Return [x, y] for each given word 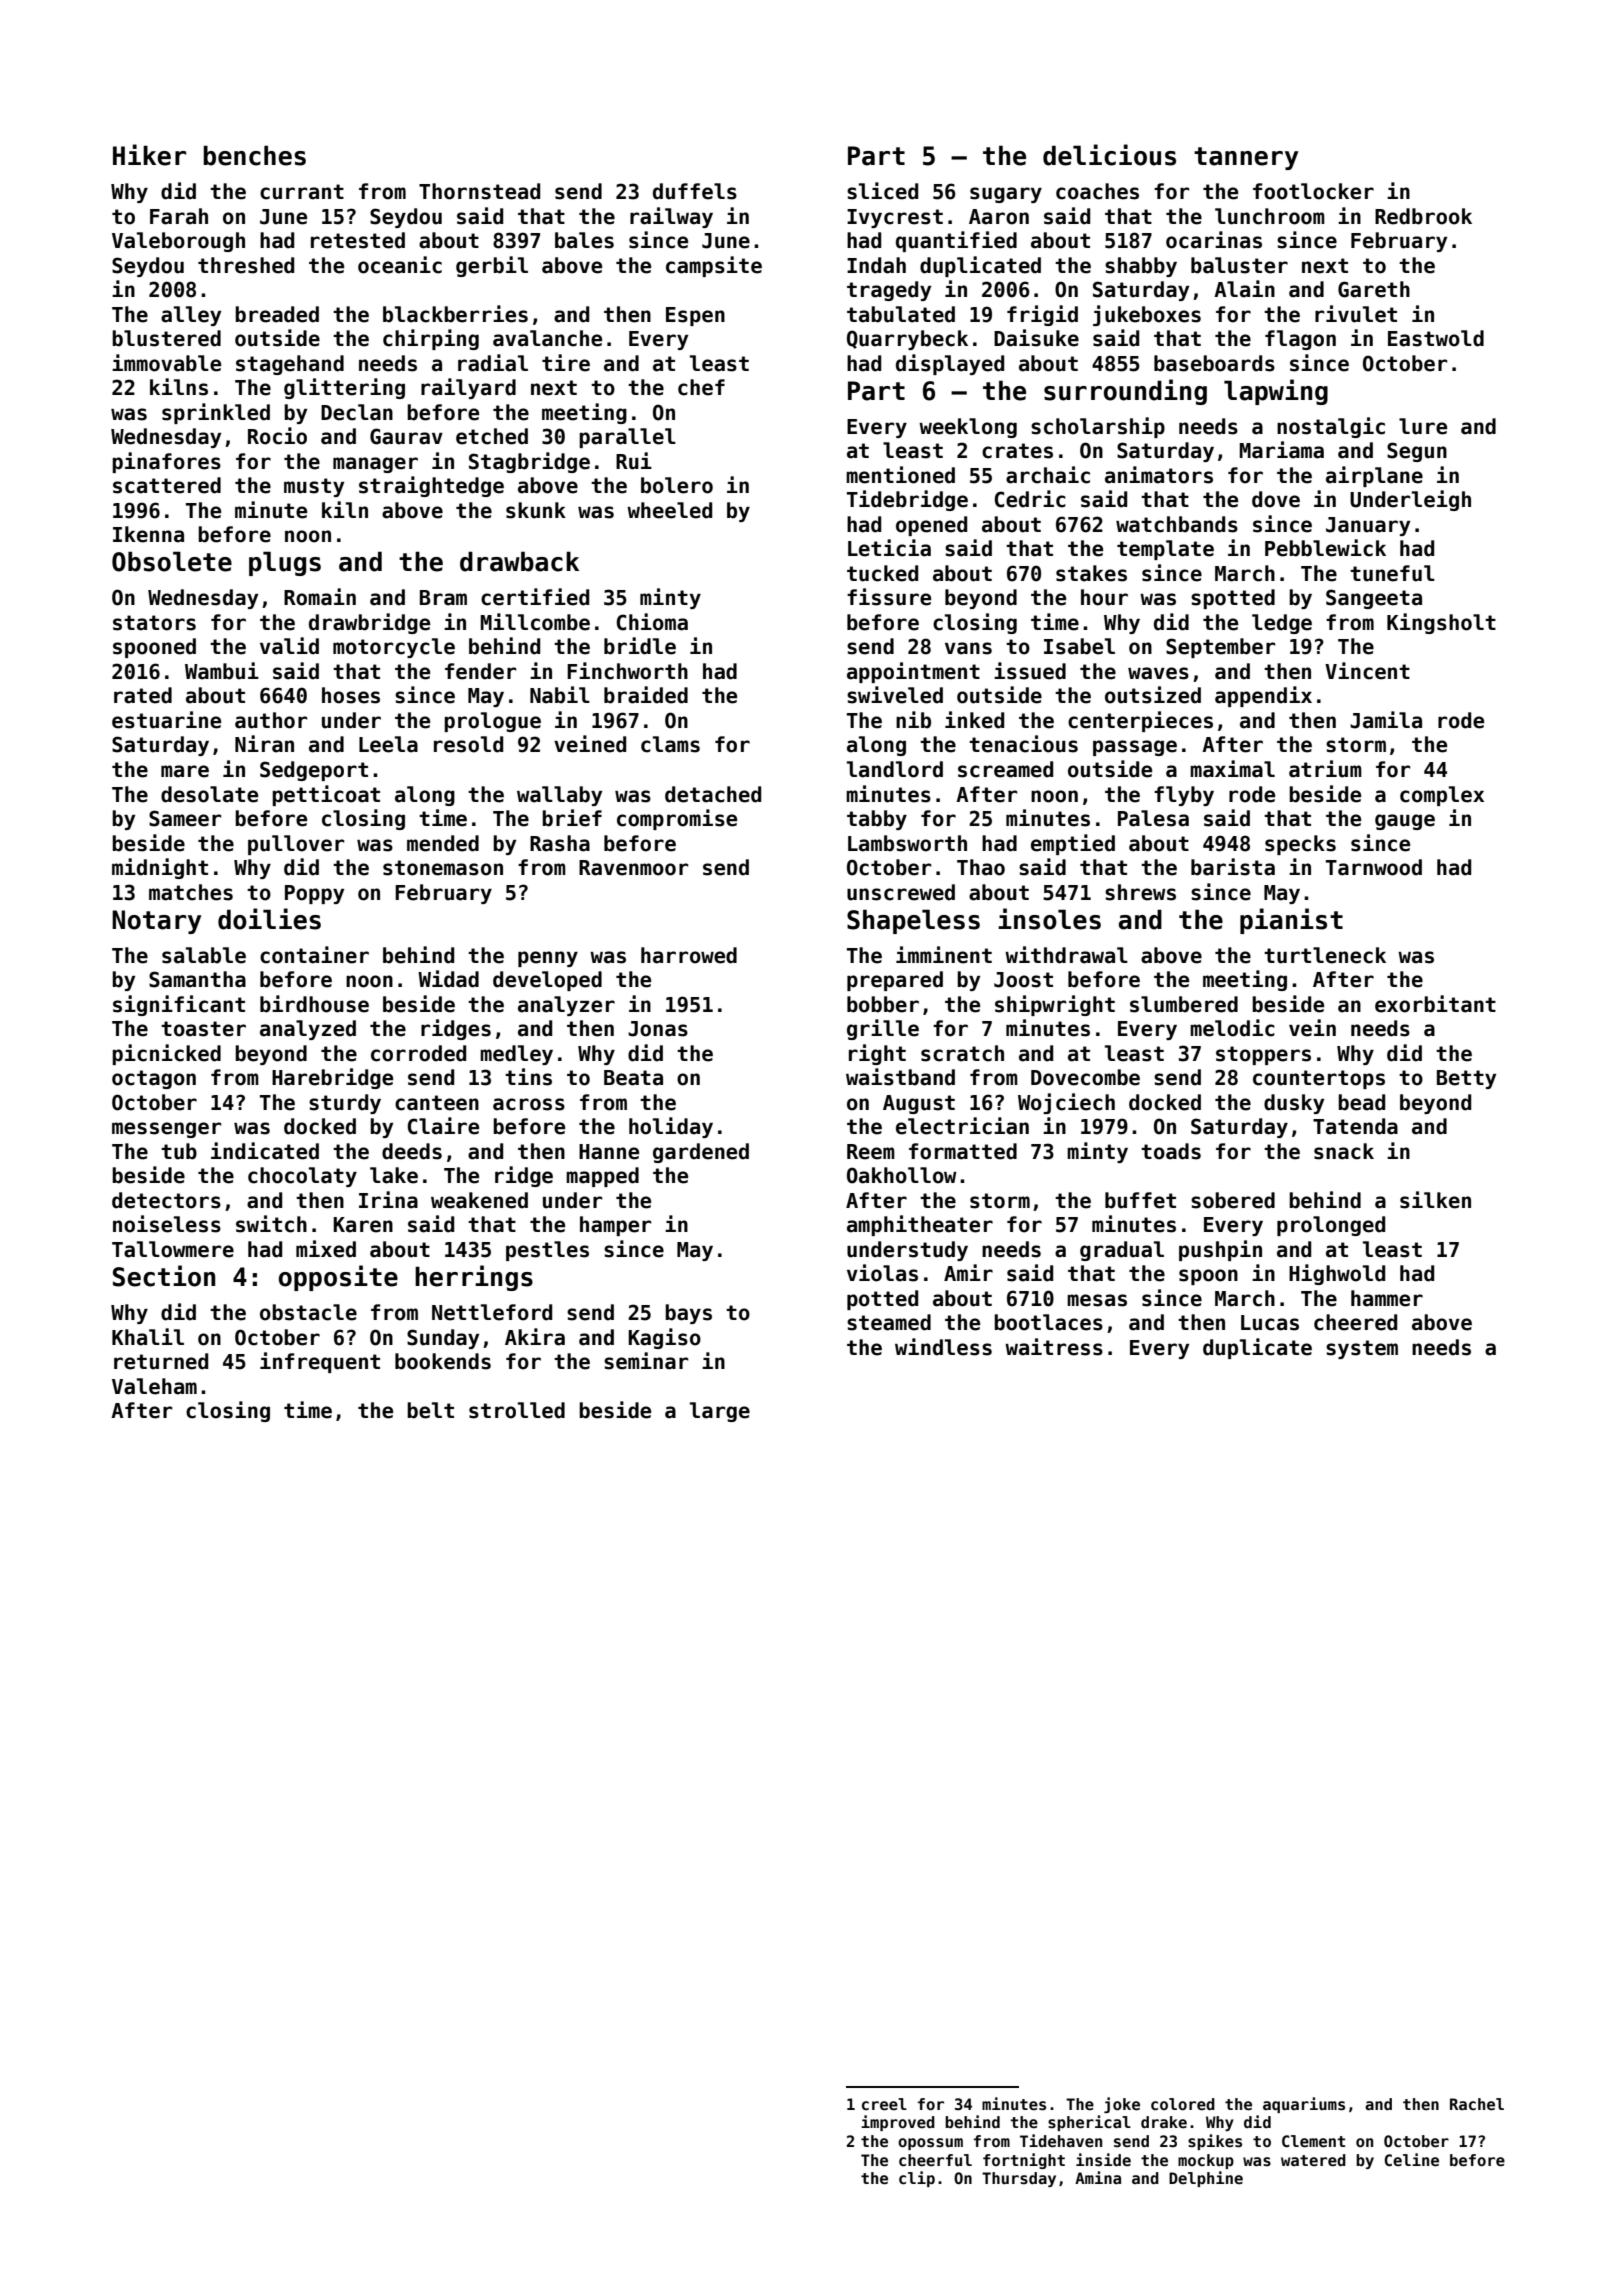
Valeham [154, 1386]
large [720, 1412]
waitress [1054, 1347]
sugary [1006, 195]
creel [884, 2104]
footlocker [1313, 191]
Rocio [277, 436]
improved [898, 2123]
